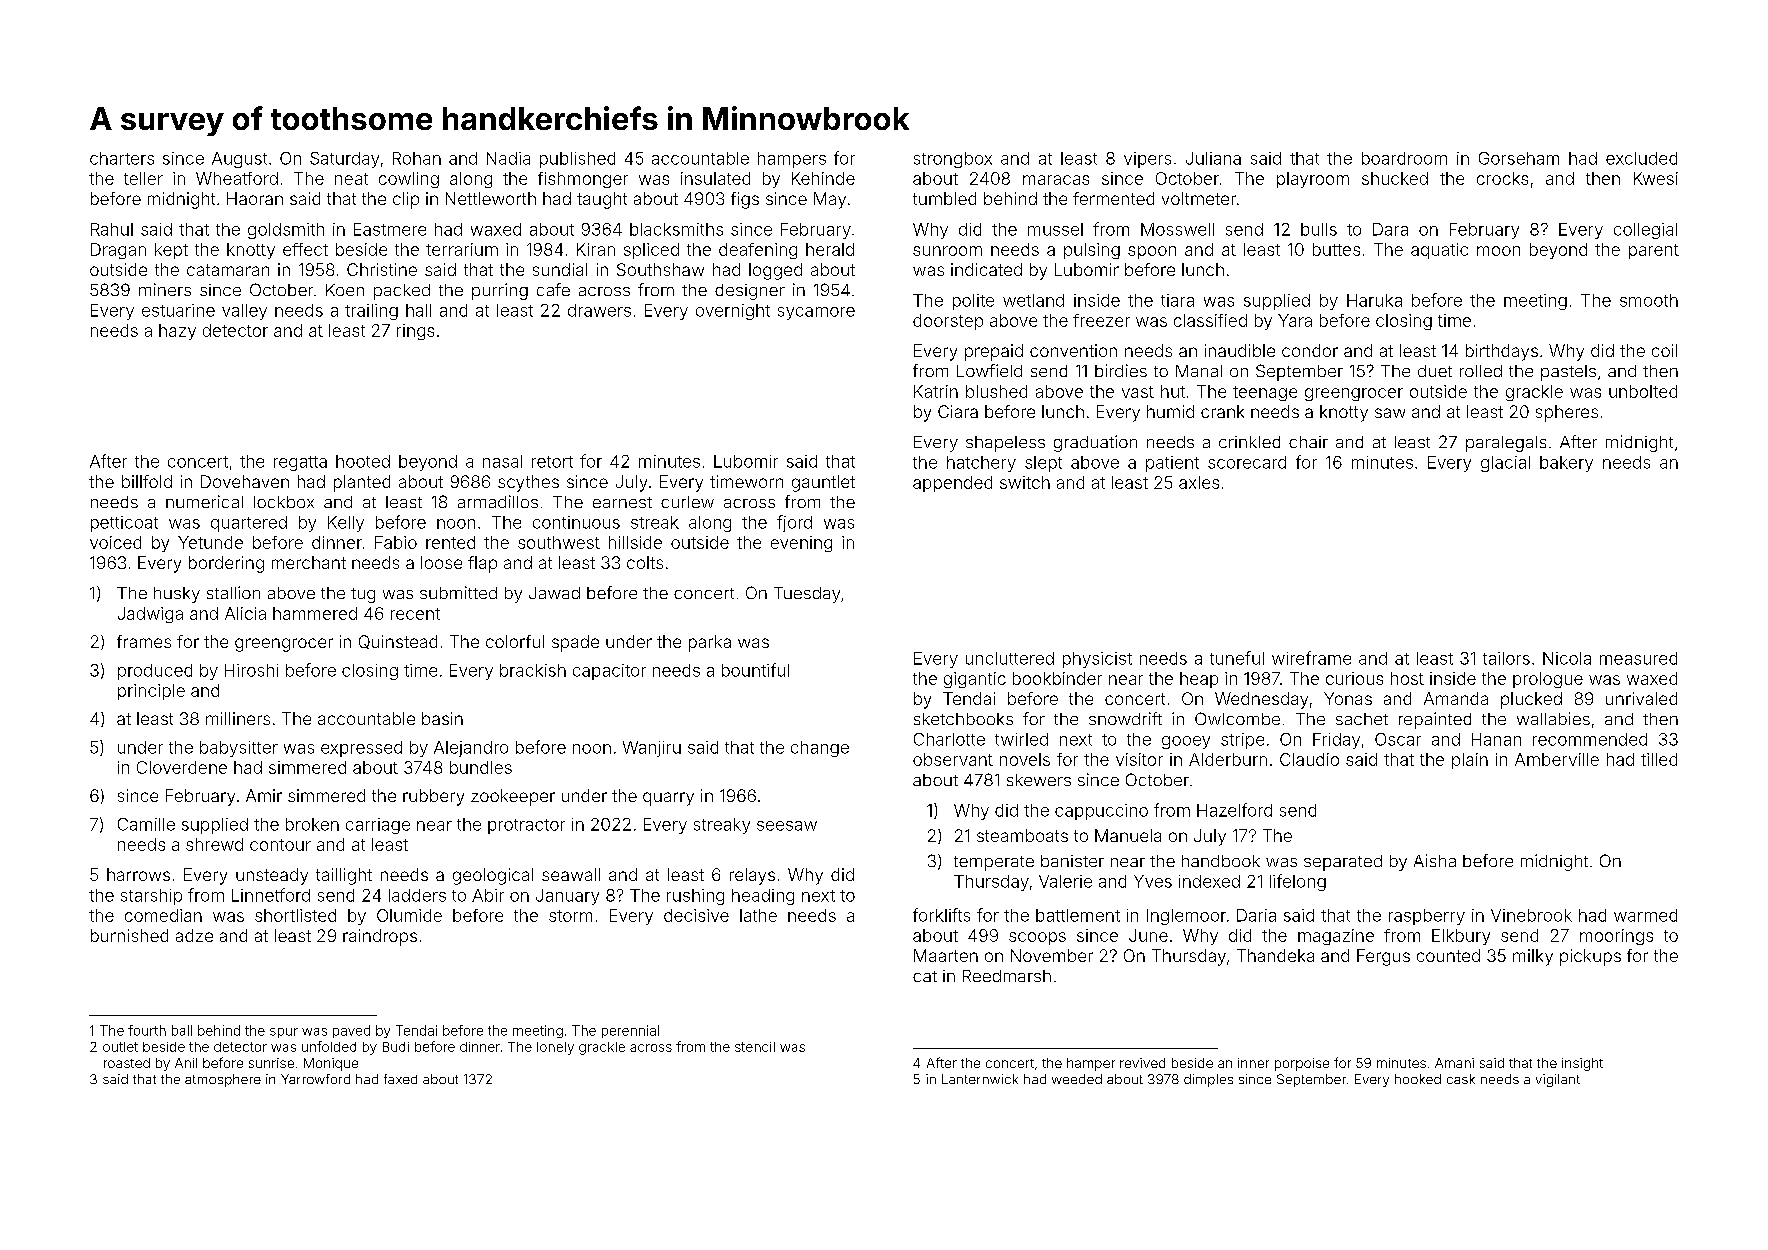  What do you see at coordinates (1505, 464) in the screenshot?
I see `glacial` at bounding box center [1505, 464].
